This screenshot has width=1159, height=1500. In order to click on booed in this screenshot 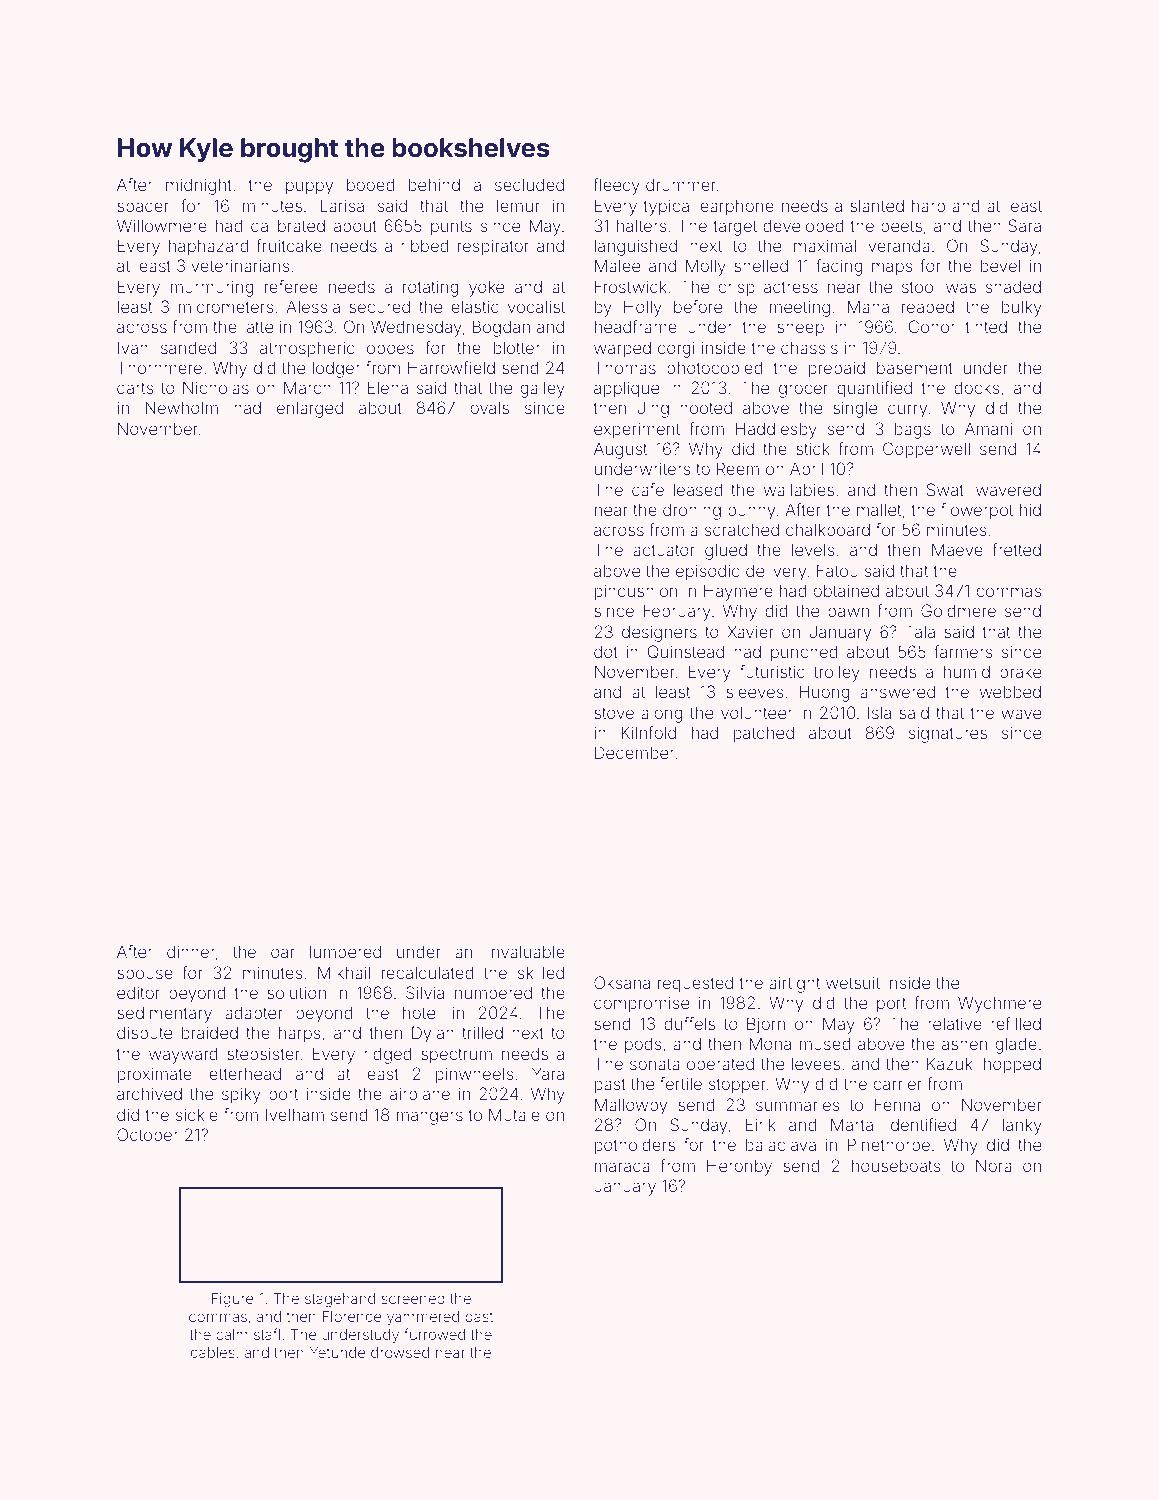, I will do `click(371, 184)`.
